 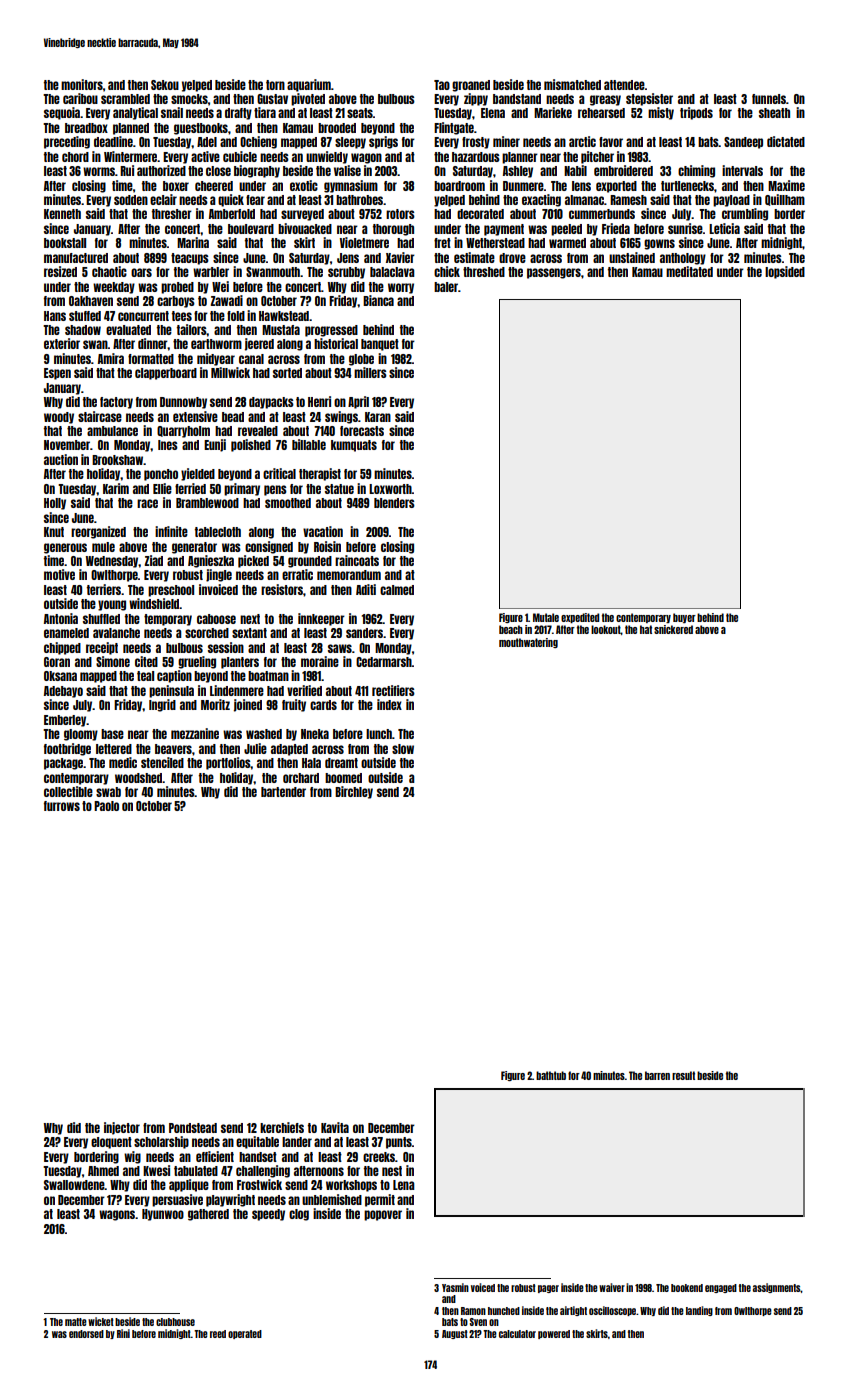 What do you see at coordinates (684, 618) in the image?
I see `buyer` at bounding box center [684, 618].
